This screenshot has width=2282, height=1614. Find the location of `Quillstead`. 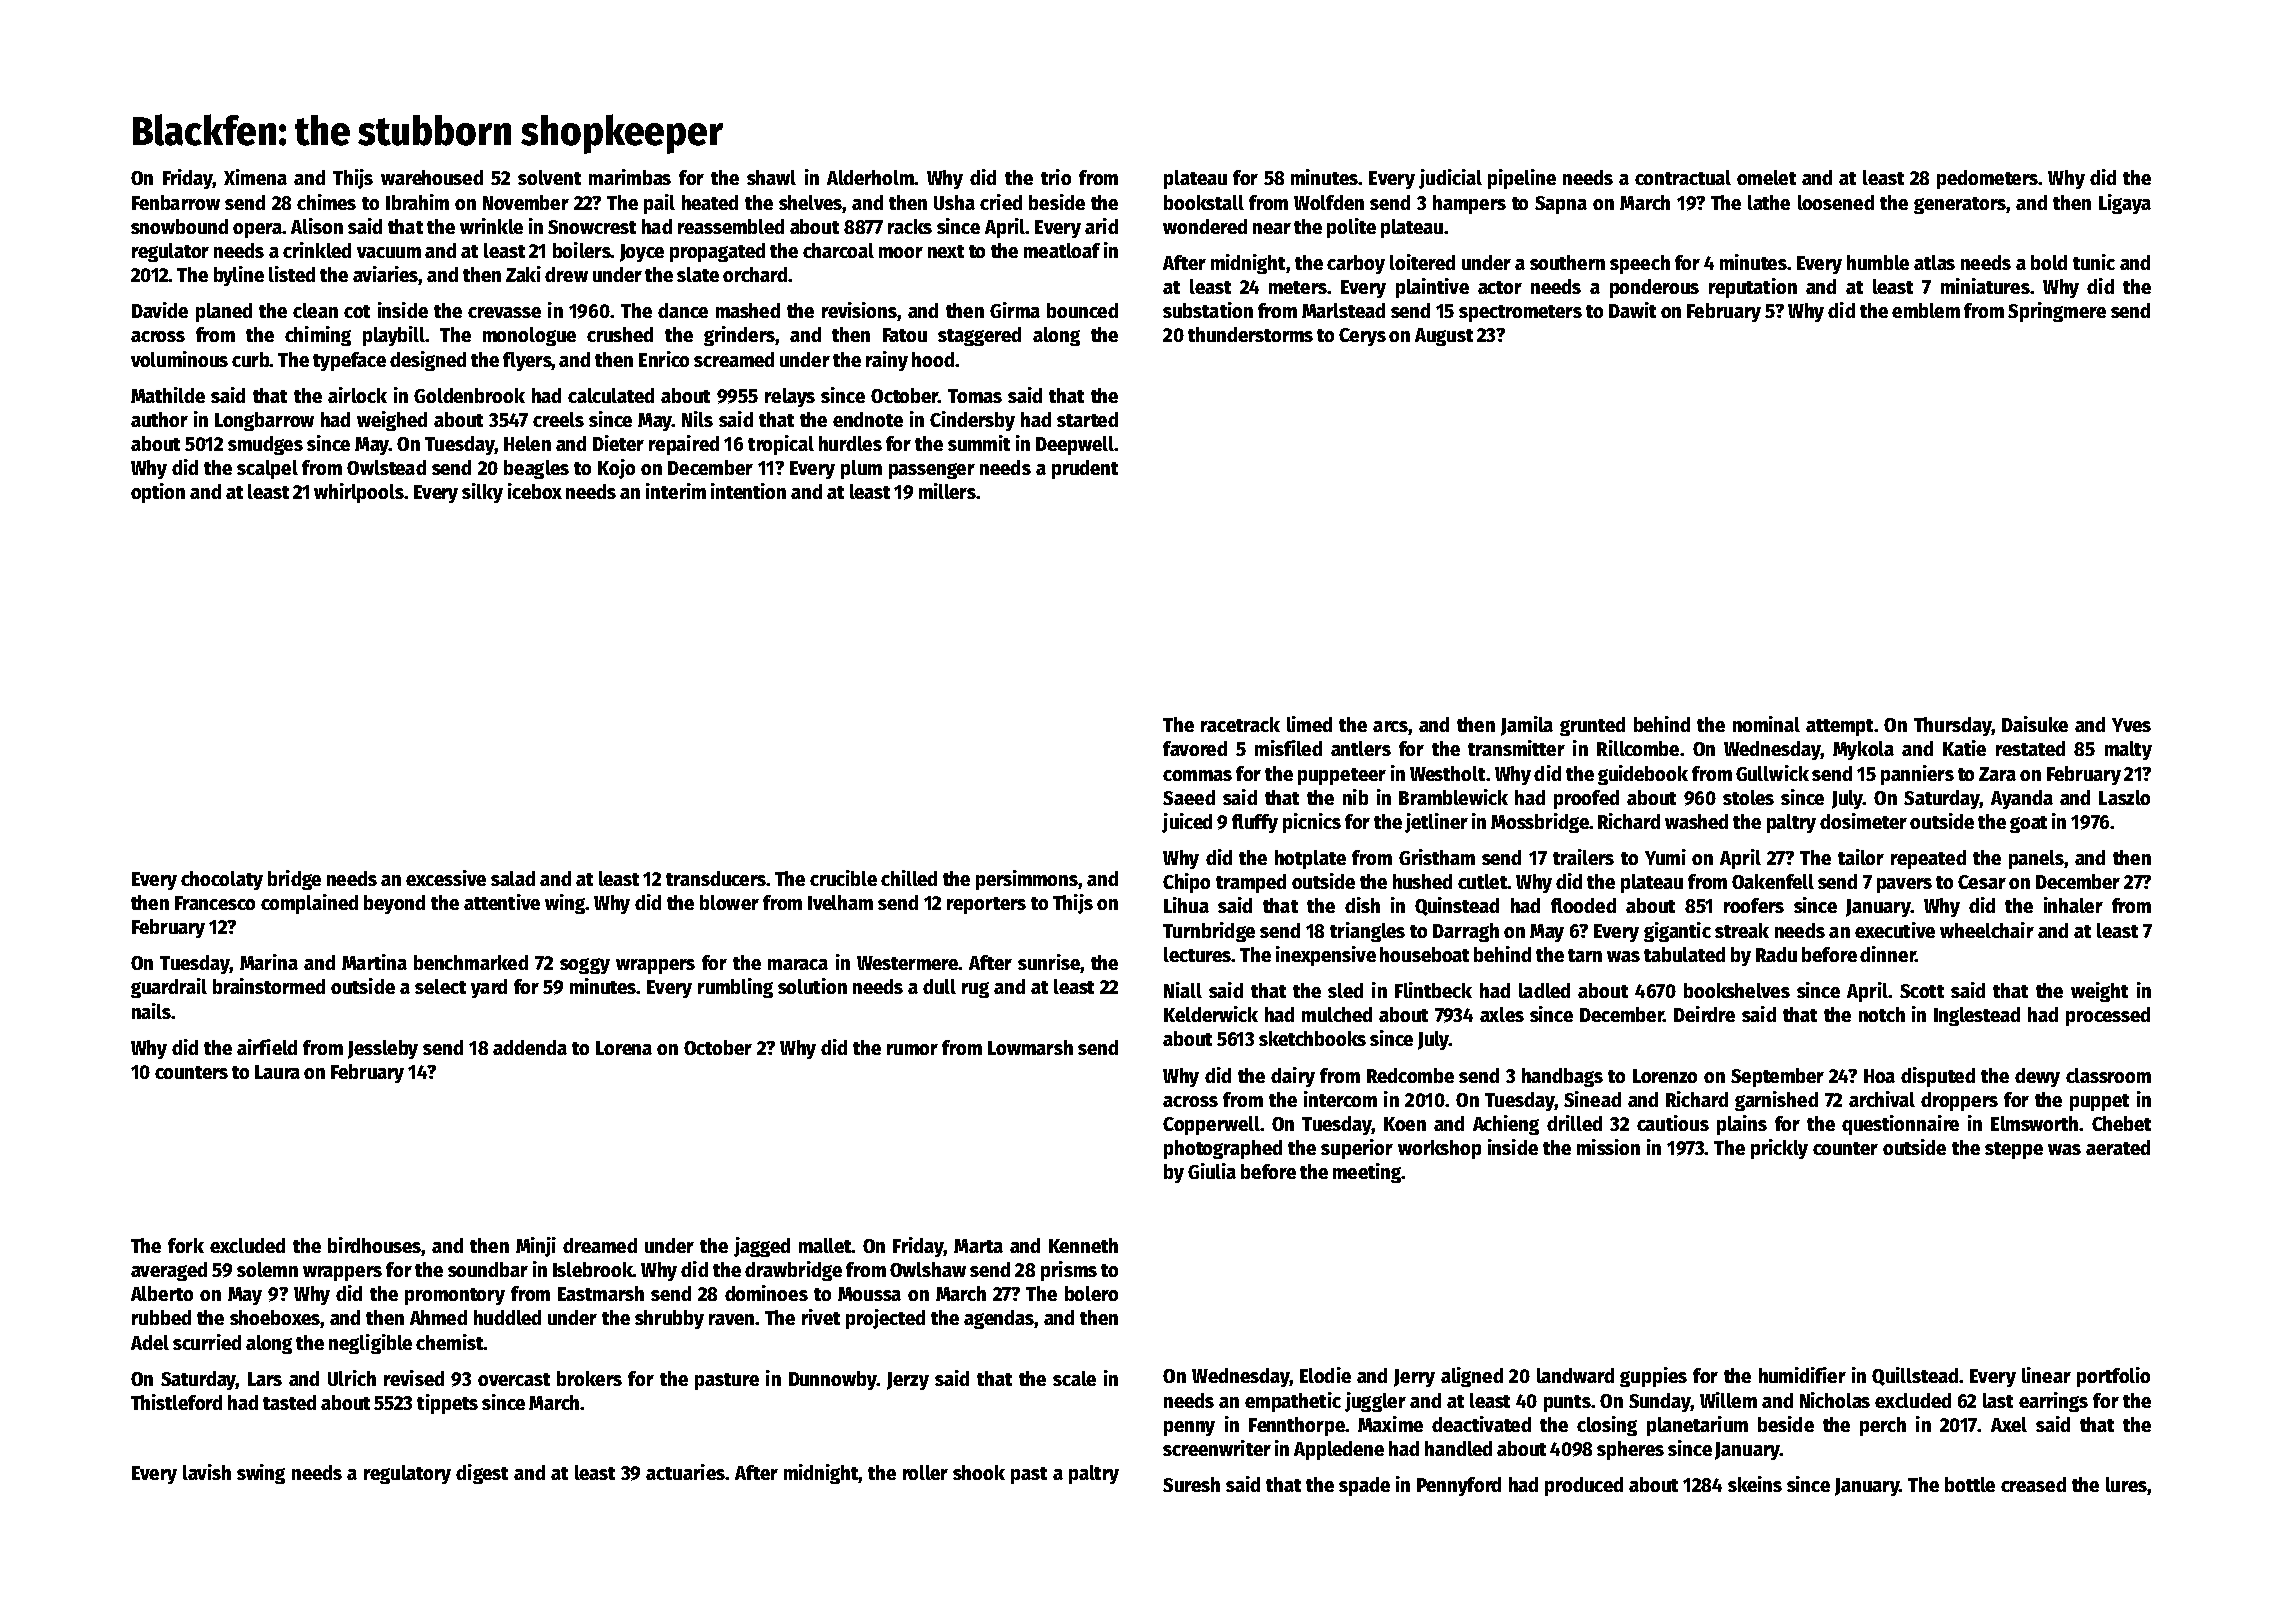

Quillstead is located at coordinates (1915, 1376).
